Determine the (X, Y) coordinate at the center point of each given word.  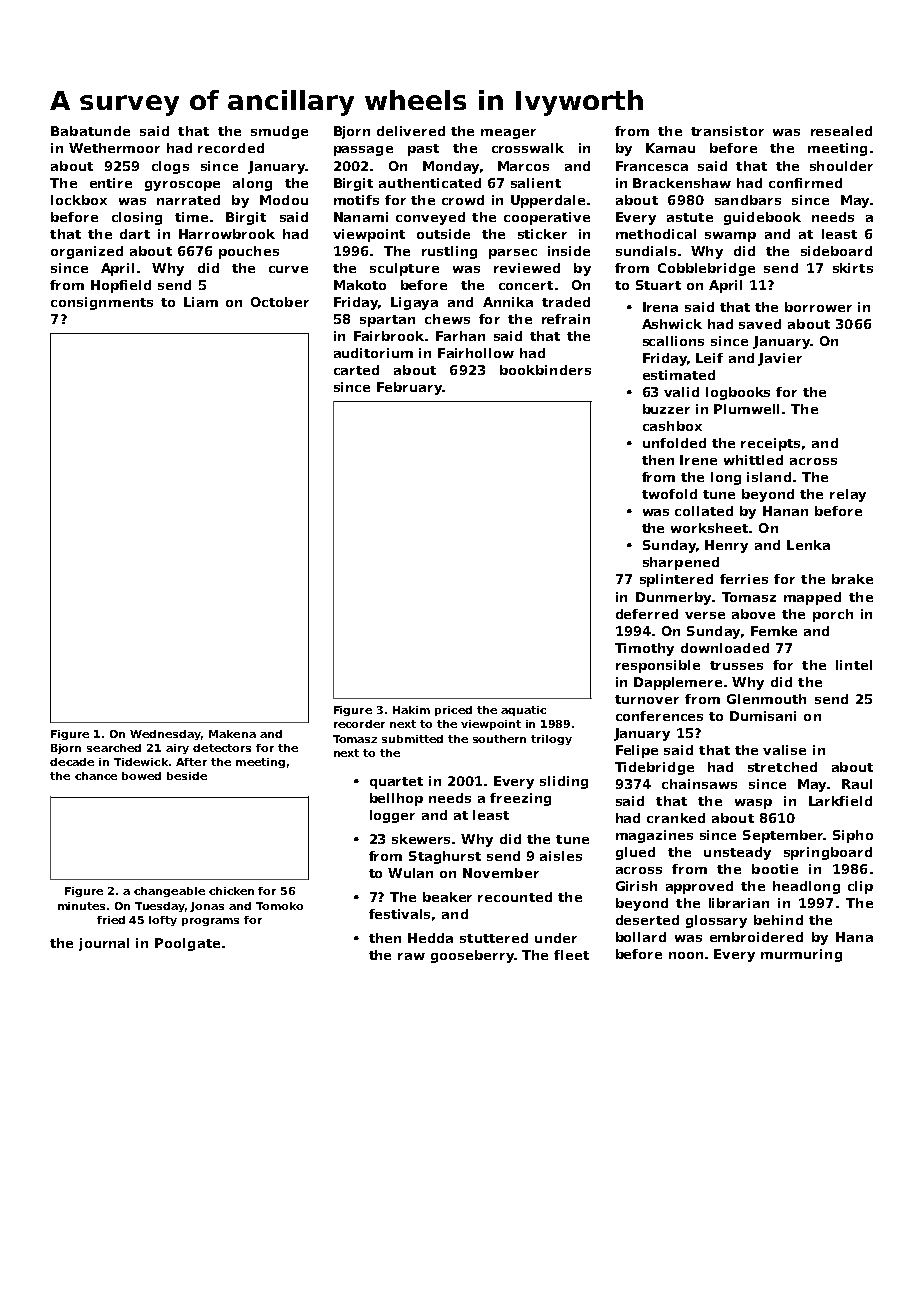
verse (705, 615)
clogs (170, 167)
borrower (818, 307)
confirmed (805, 183)
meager (508, 134)
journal (104, 944)
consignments (102, 303)
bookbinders (545, 370)
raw (411, 956)
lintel (854, 665)
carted (356, 370)
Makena (232, 734)
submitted (412, 739)
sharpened (681, 563)
